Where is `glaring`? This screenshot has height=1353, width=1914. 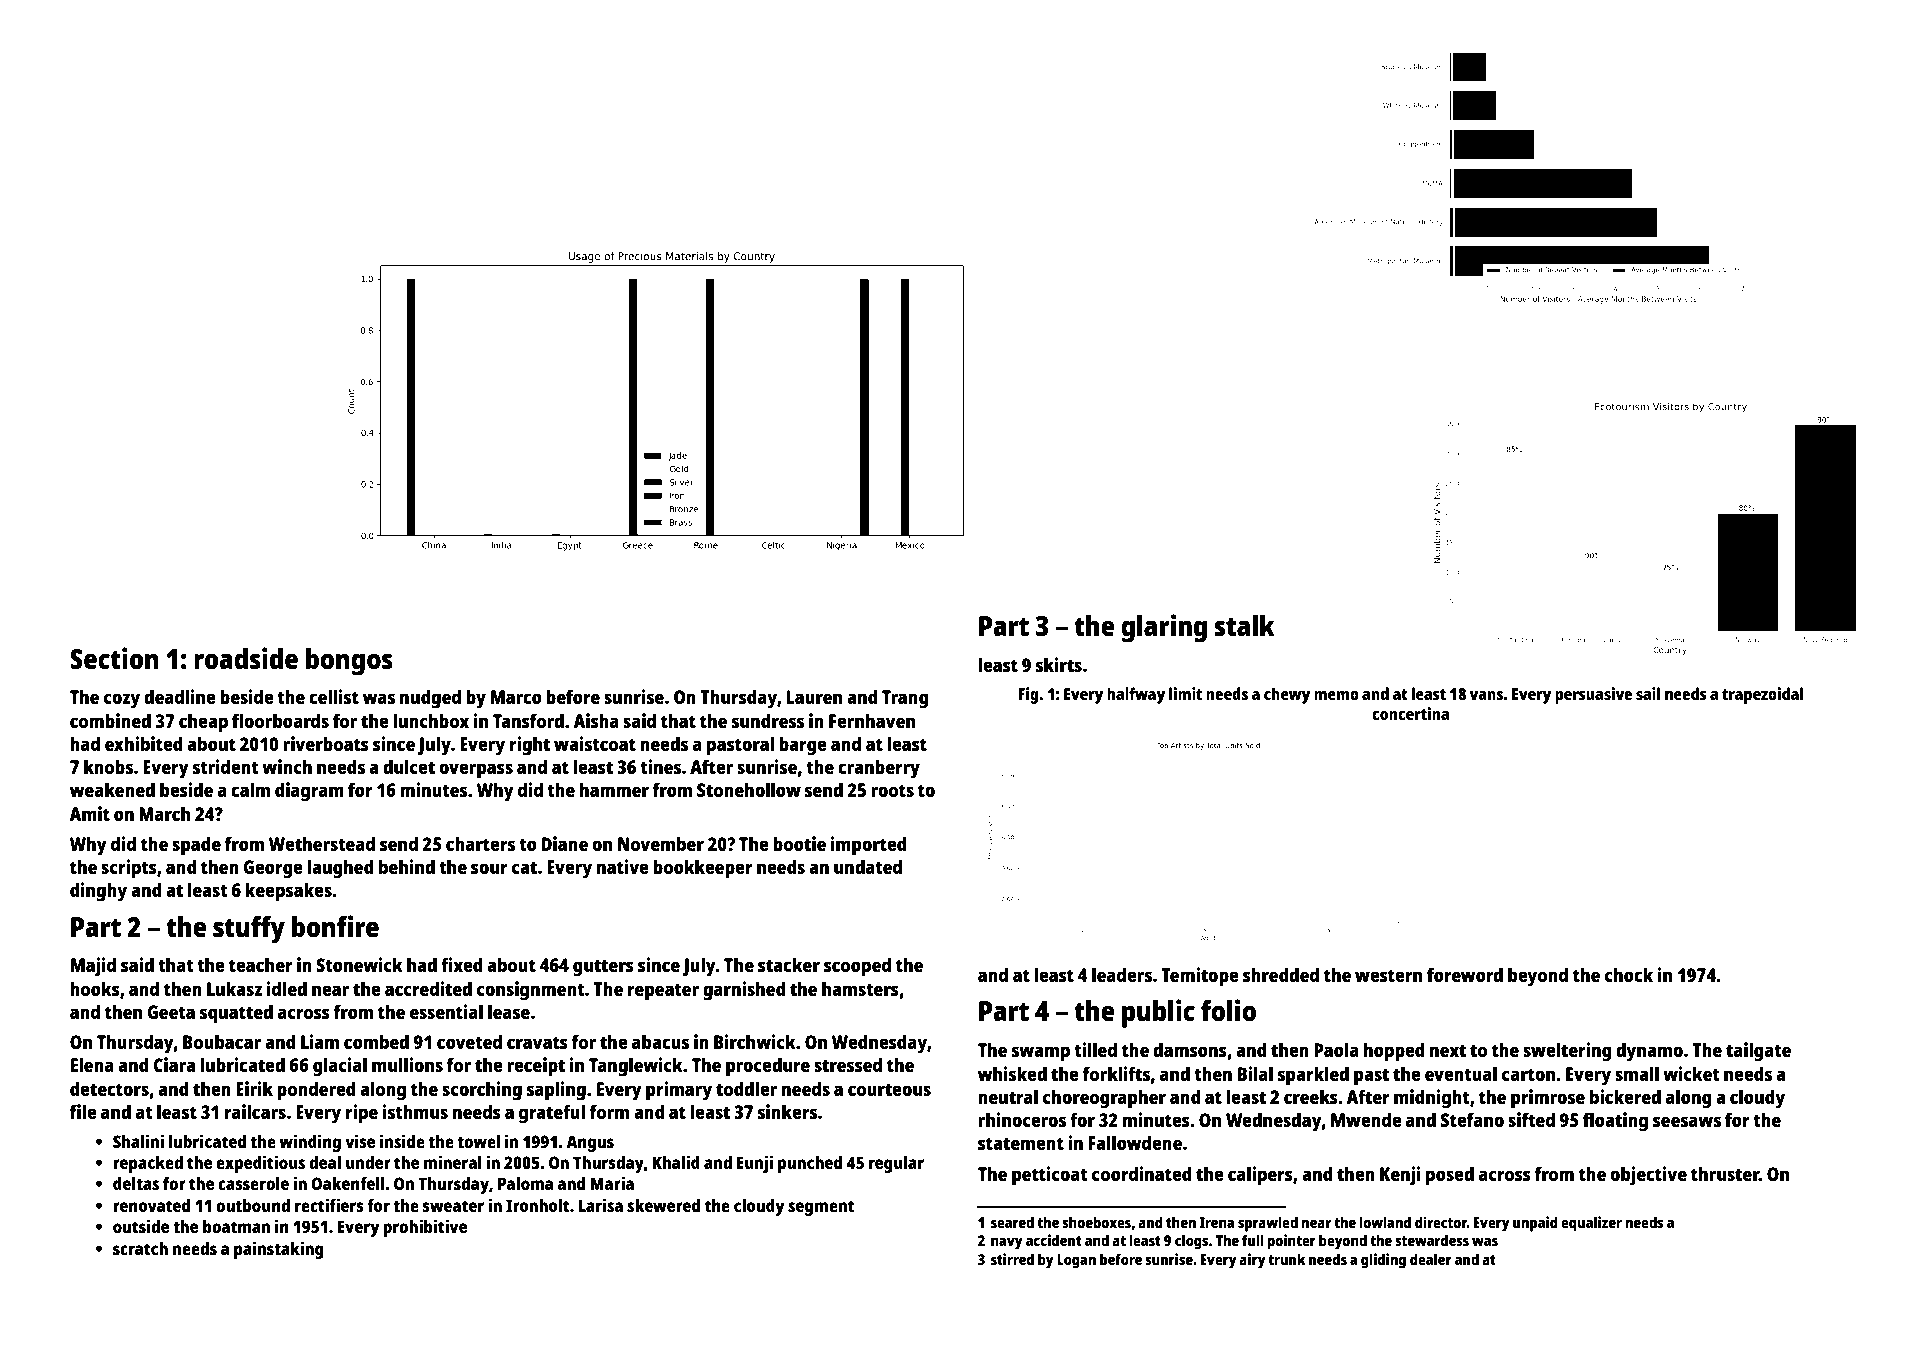
glaring is located at coordinates (1164, 628).
